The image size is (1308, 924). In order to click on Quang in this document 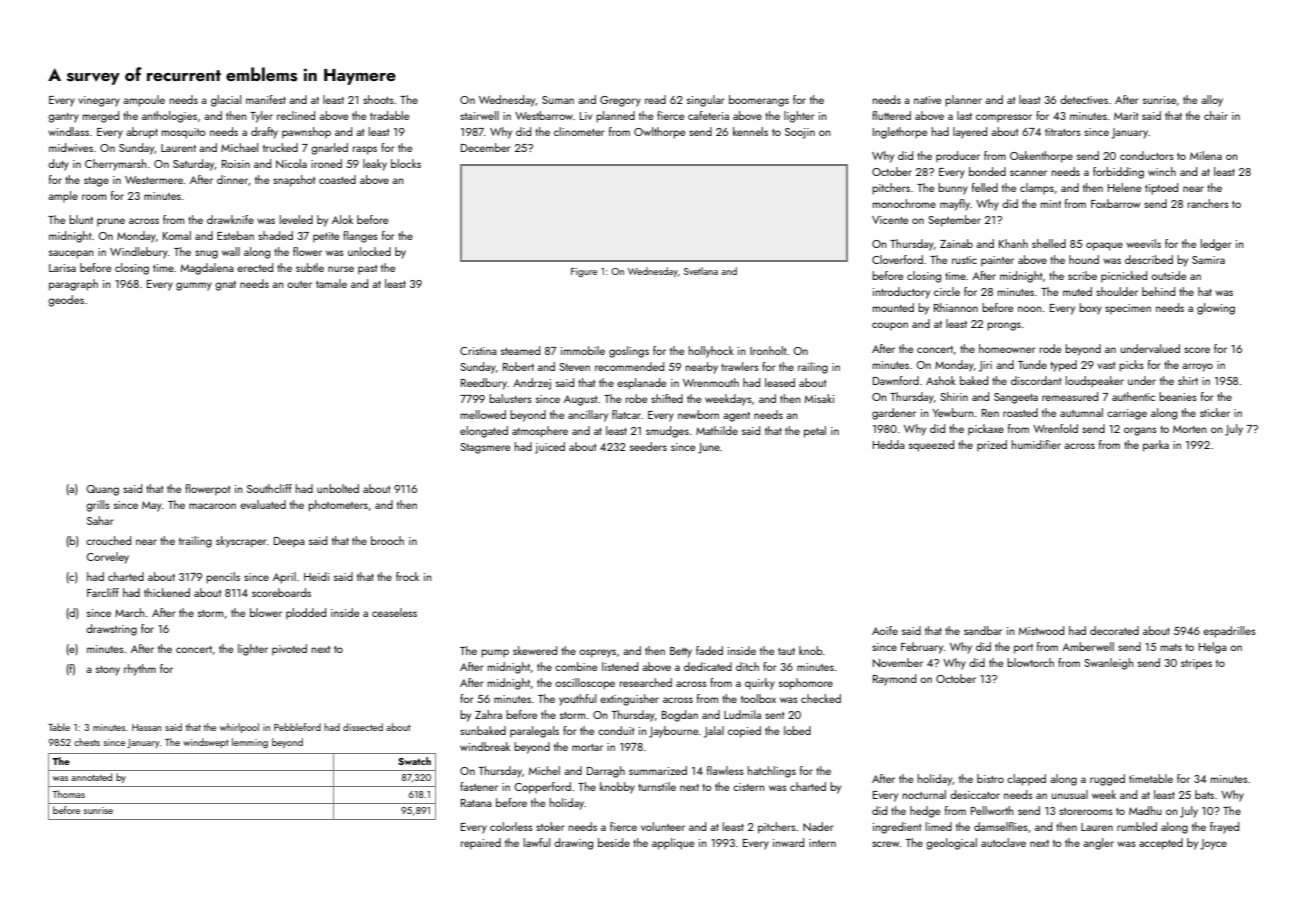, I will do `click(103, 490)`.
